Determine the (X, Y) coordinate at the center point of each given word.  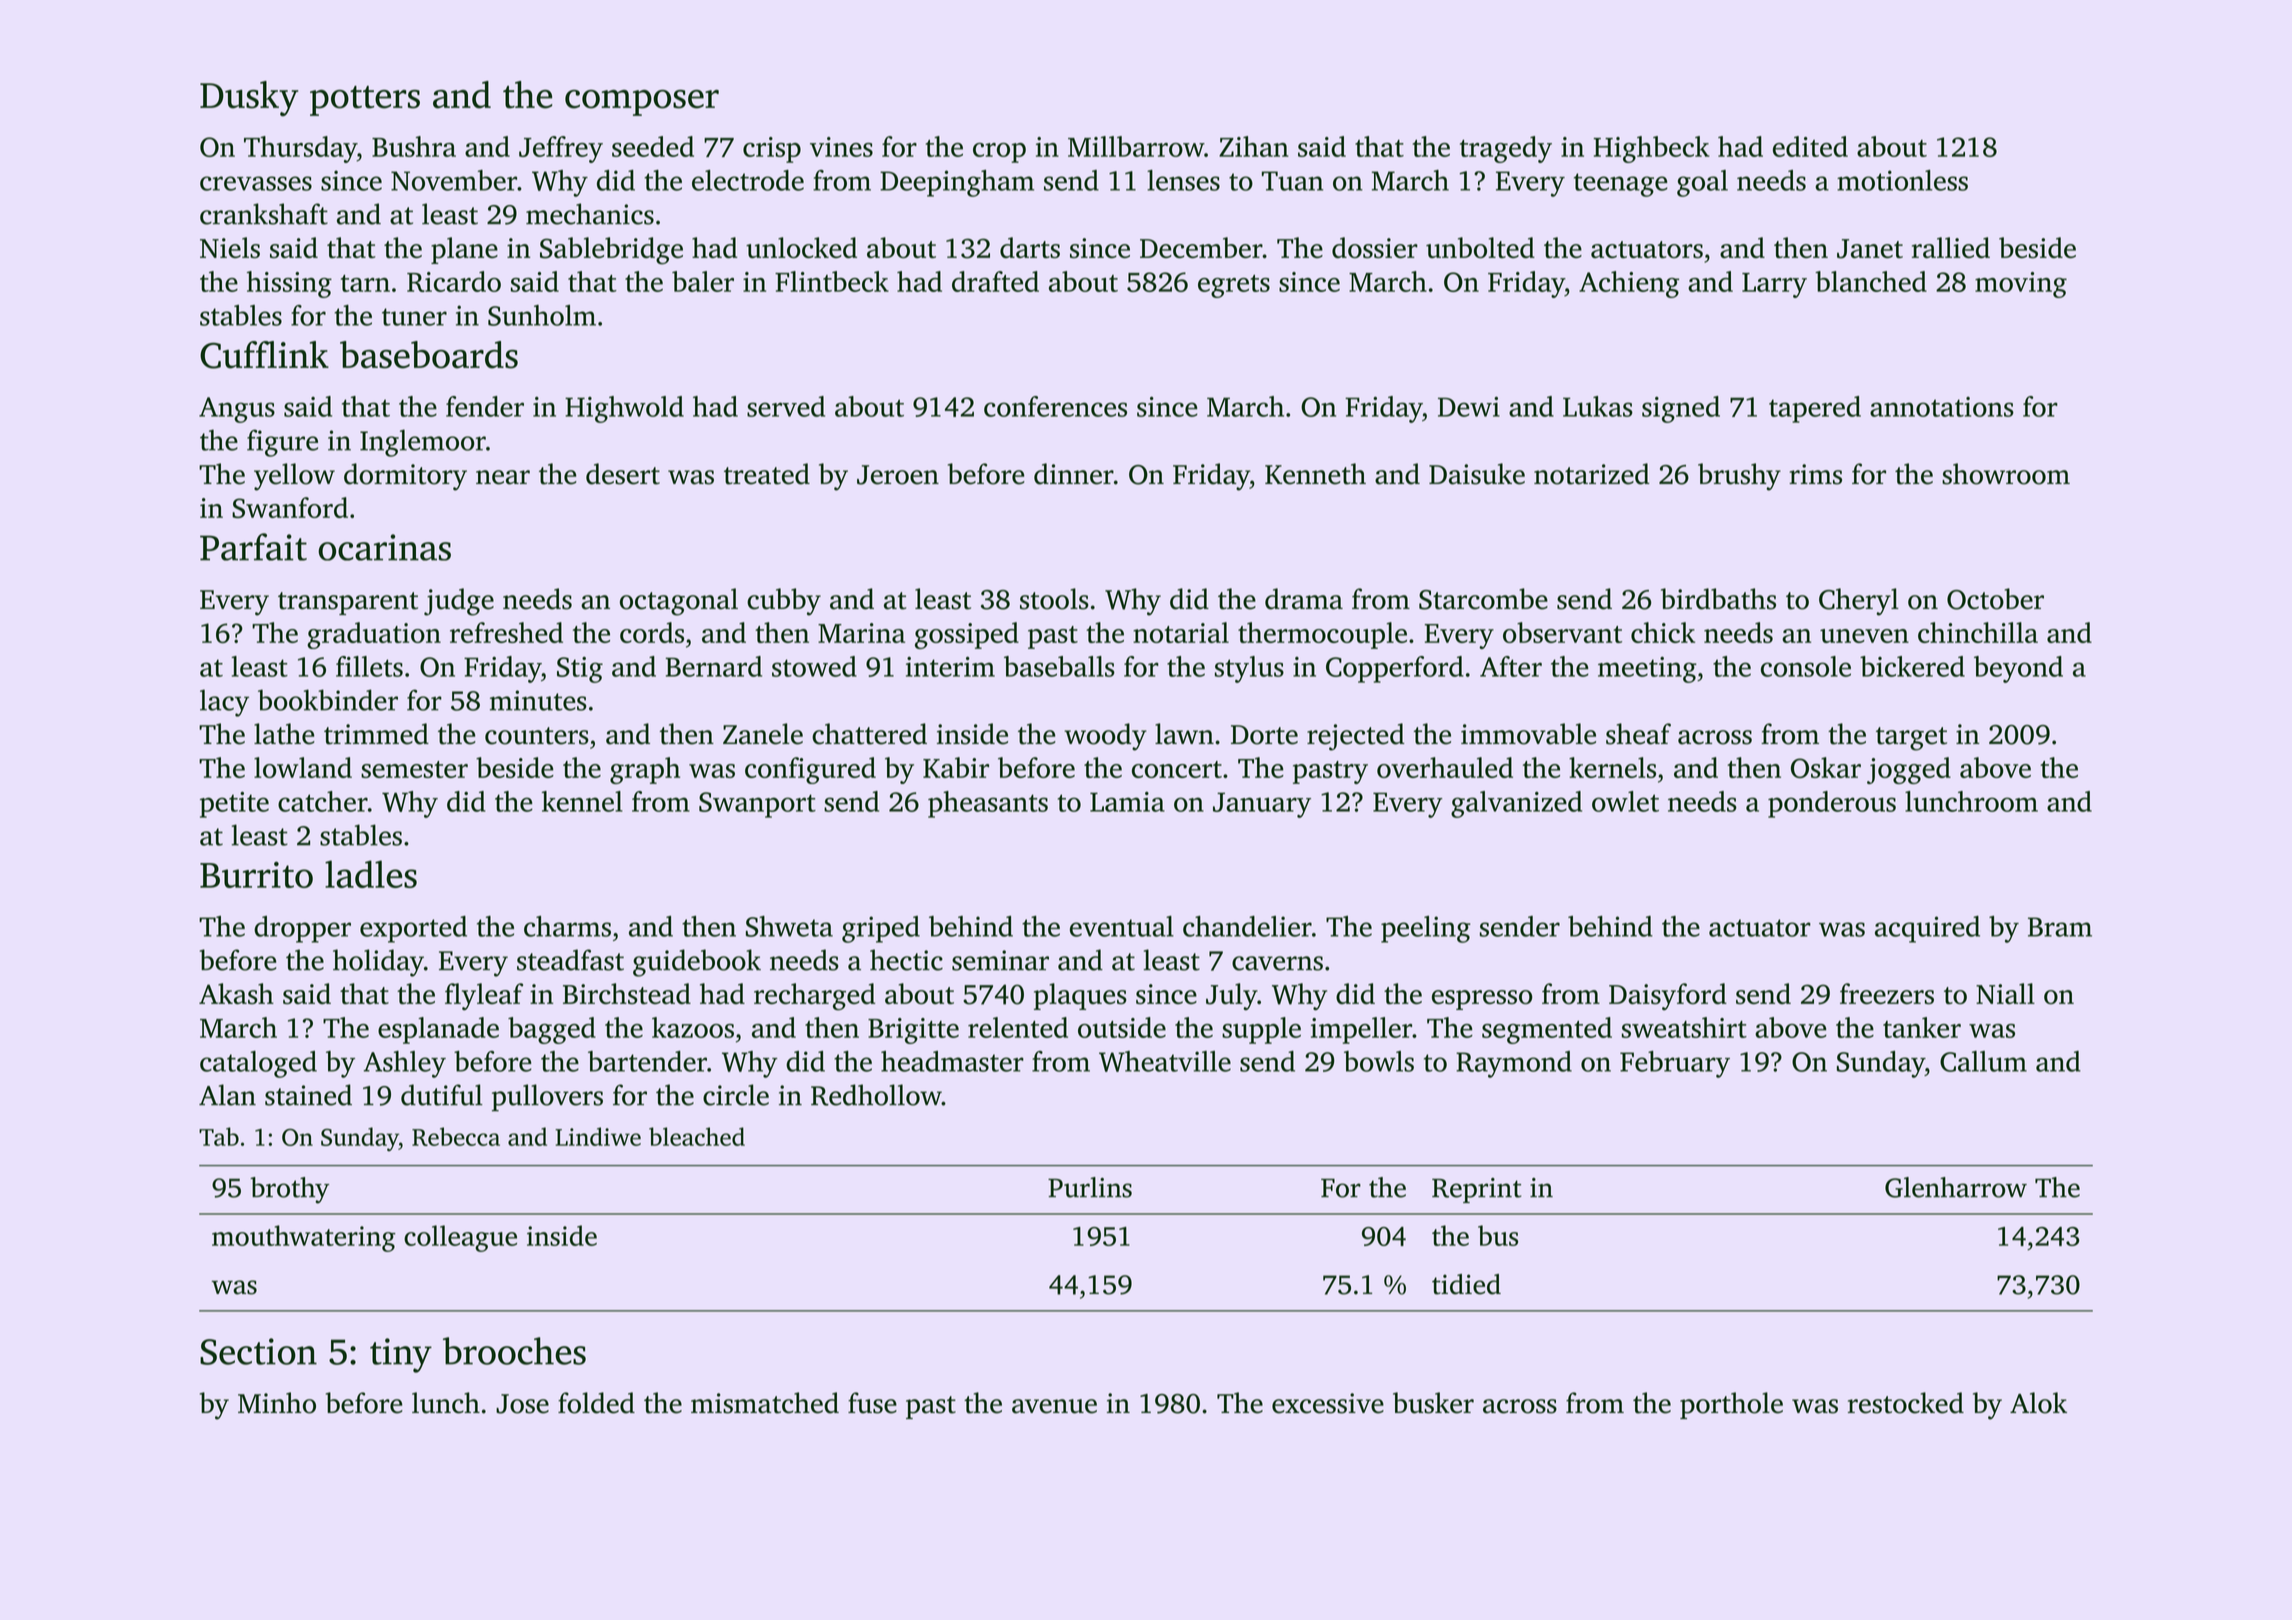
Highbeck (1652, 149)
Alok (2038, 1403)
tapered (1815, 409)
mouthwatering (304, 1238)
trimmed (376, 734)
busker (1433, 1403)
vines (841, 147)
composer (642, 103)
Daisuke (1477, 474)
